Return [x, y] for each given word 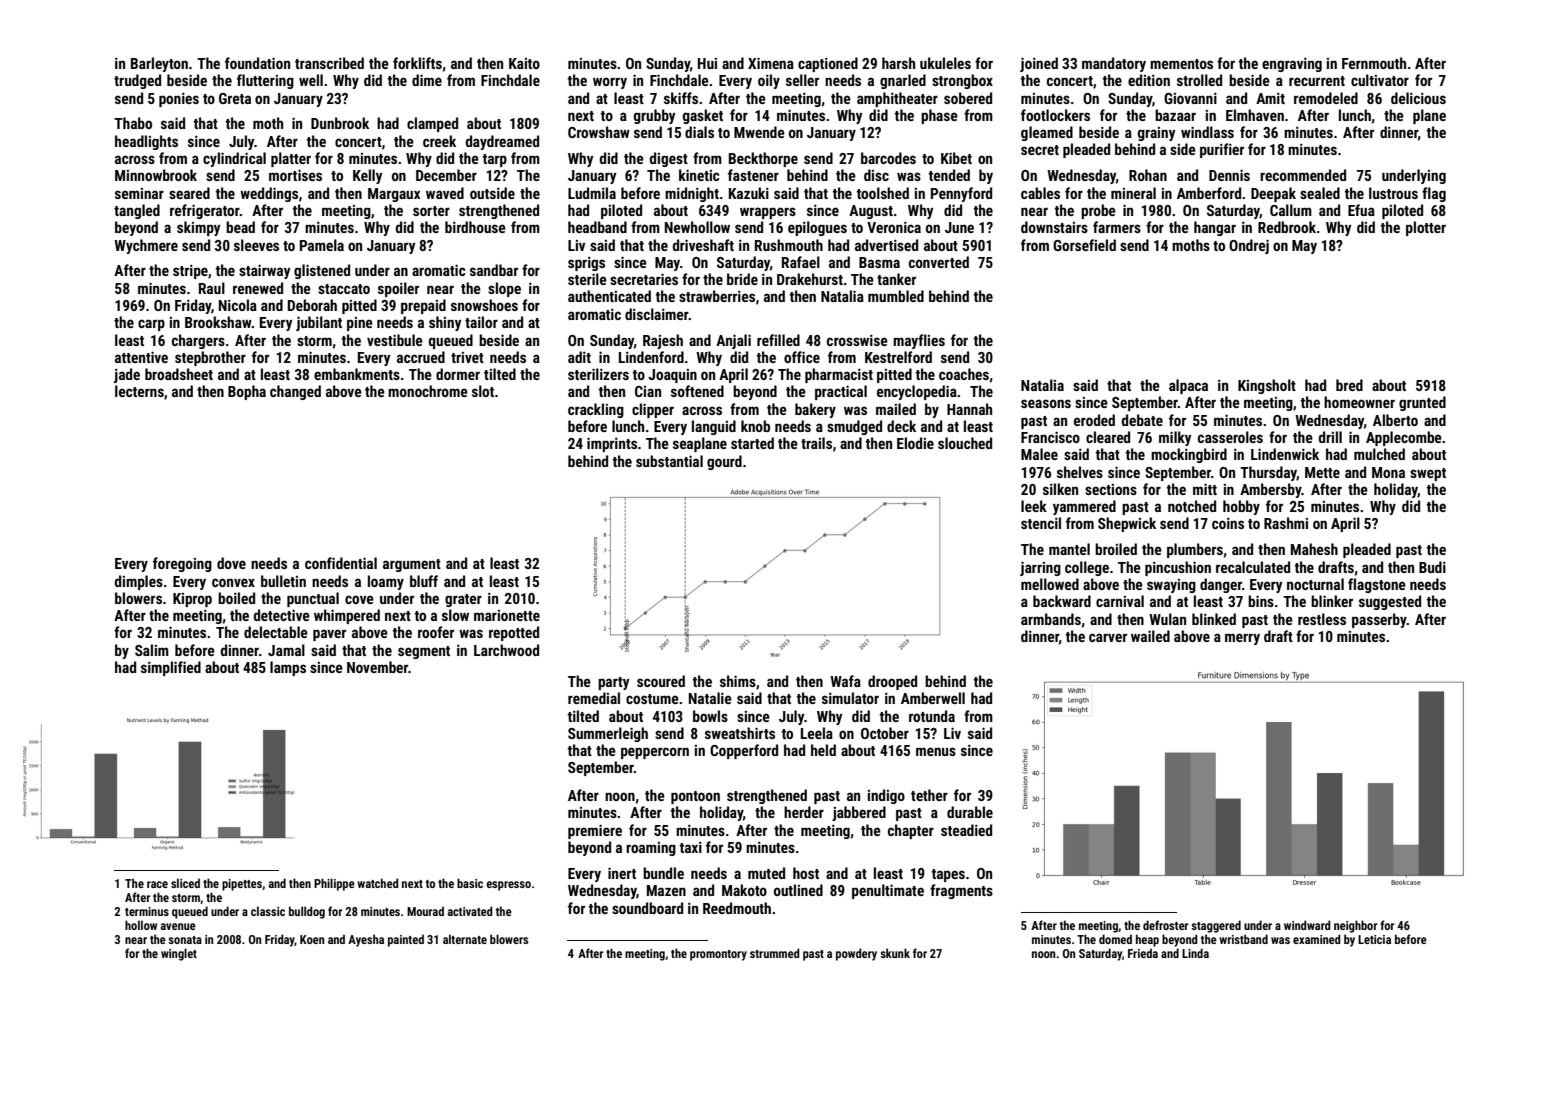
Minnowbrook [156, 175]
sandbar [494, 270]
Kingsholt [1267, 386]
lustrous [1393, 193]
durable [970, 812]
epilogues [817, 228]
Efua [1361, 210]
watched [378, 883]
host [806, 873]
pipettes [242, 885]
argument [412, 565]
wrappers [768, 213]
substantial [669, 461]
